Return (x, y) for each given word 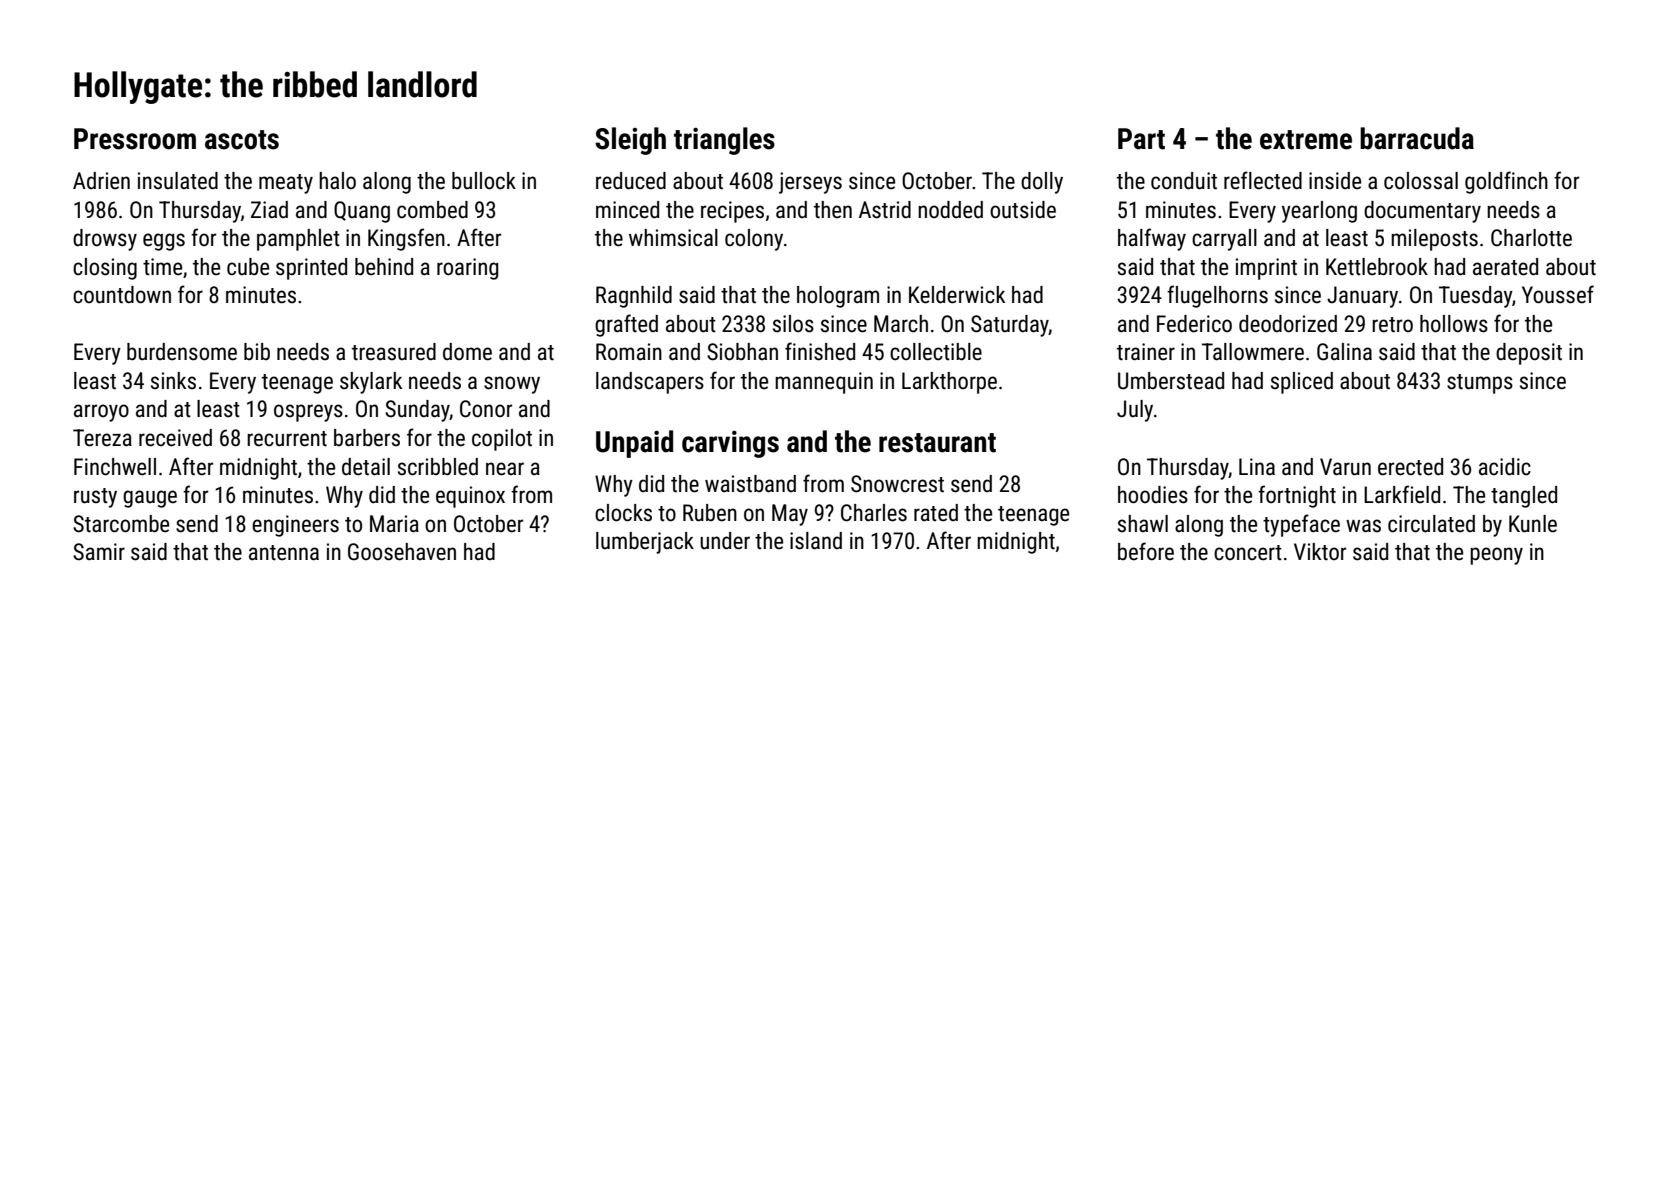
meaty (286, 184)
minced (627, 210)
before (1146, 551)
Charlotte (1531, 238)
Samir (99, 552)
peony (1496, 556)
